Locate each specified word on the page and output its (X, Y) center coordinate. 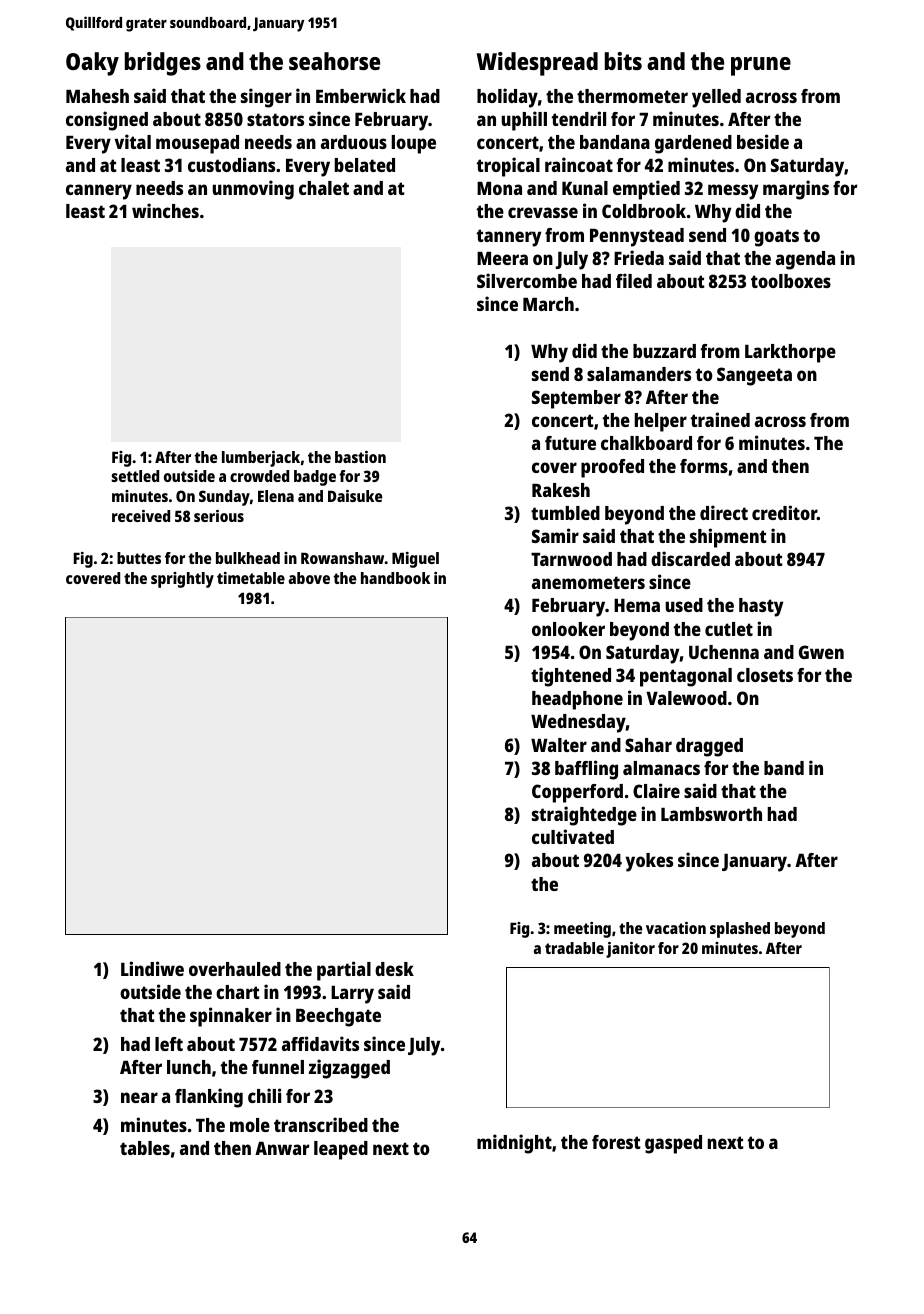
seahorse (334, 61)
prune (761, 66)
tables (145, 1148)
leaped (341, 1150)
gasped (673, 1144)
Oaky (92, 64)
